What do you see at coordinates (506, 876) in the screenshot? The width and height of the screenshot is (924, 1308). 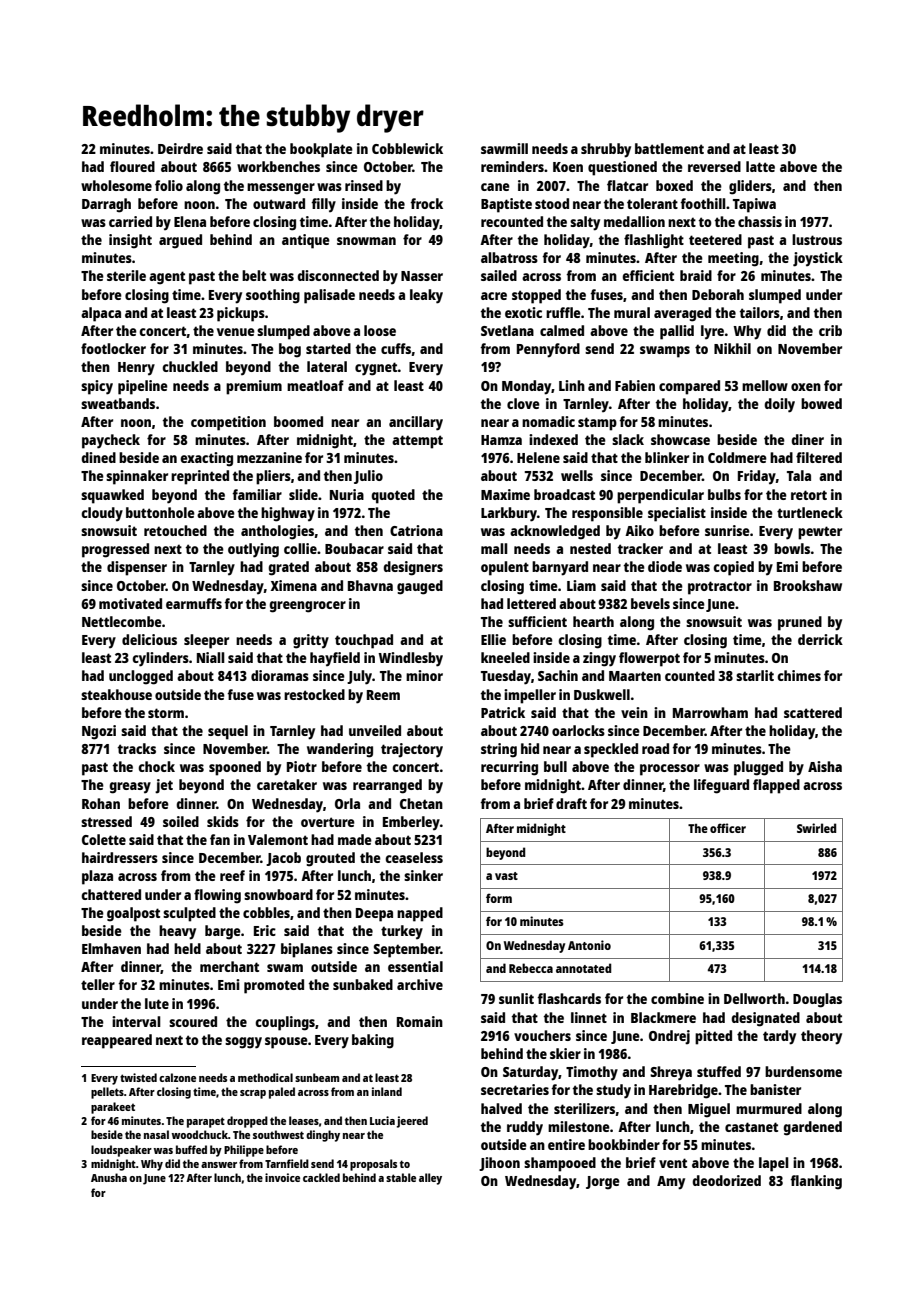 I see `vast` at bounding box center [506, 876].
